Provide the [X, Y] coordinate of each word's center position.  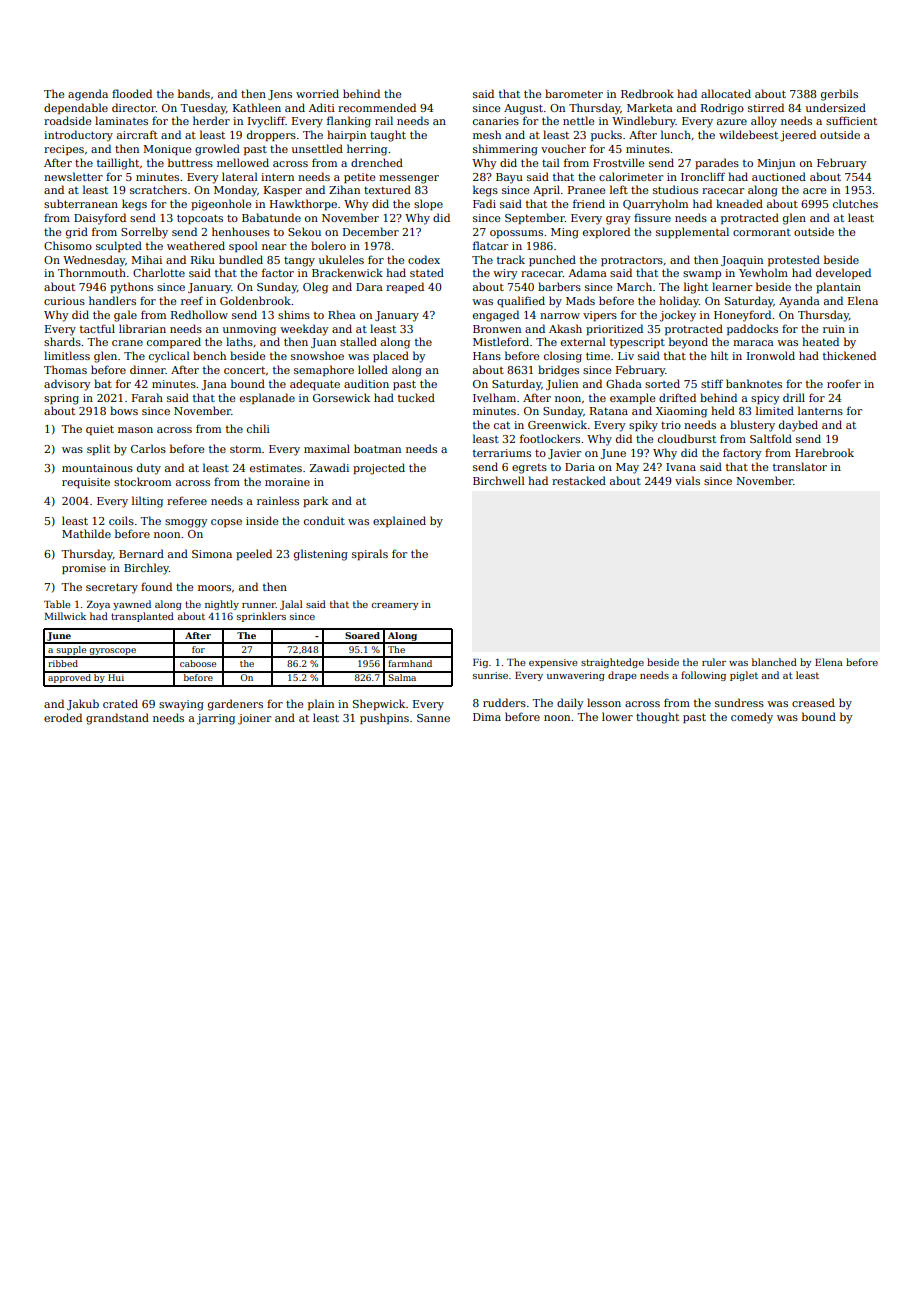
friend [589, 203]
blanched [774, 662]
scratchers [158, 189]
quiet [100, 430]
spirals [370, 554]
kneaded [739, 203]
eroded [63, 717]
